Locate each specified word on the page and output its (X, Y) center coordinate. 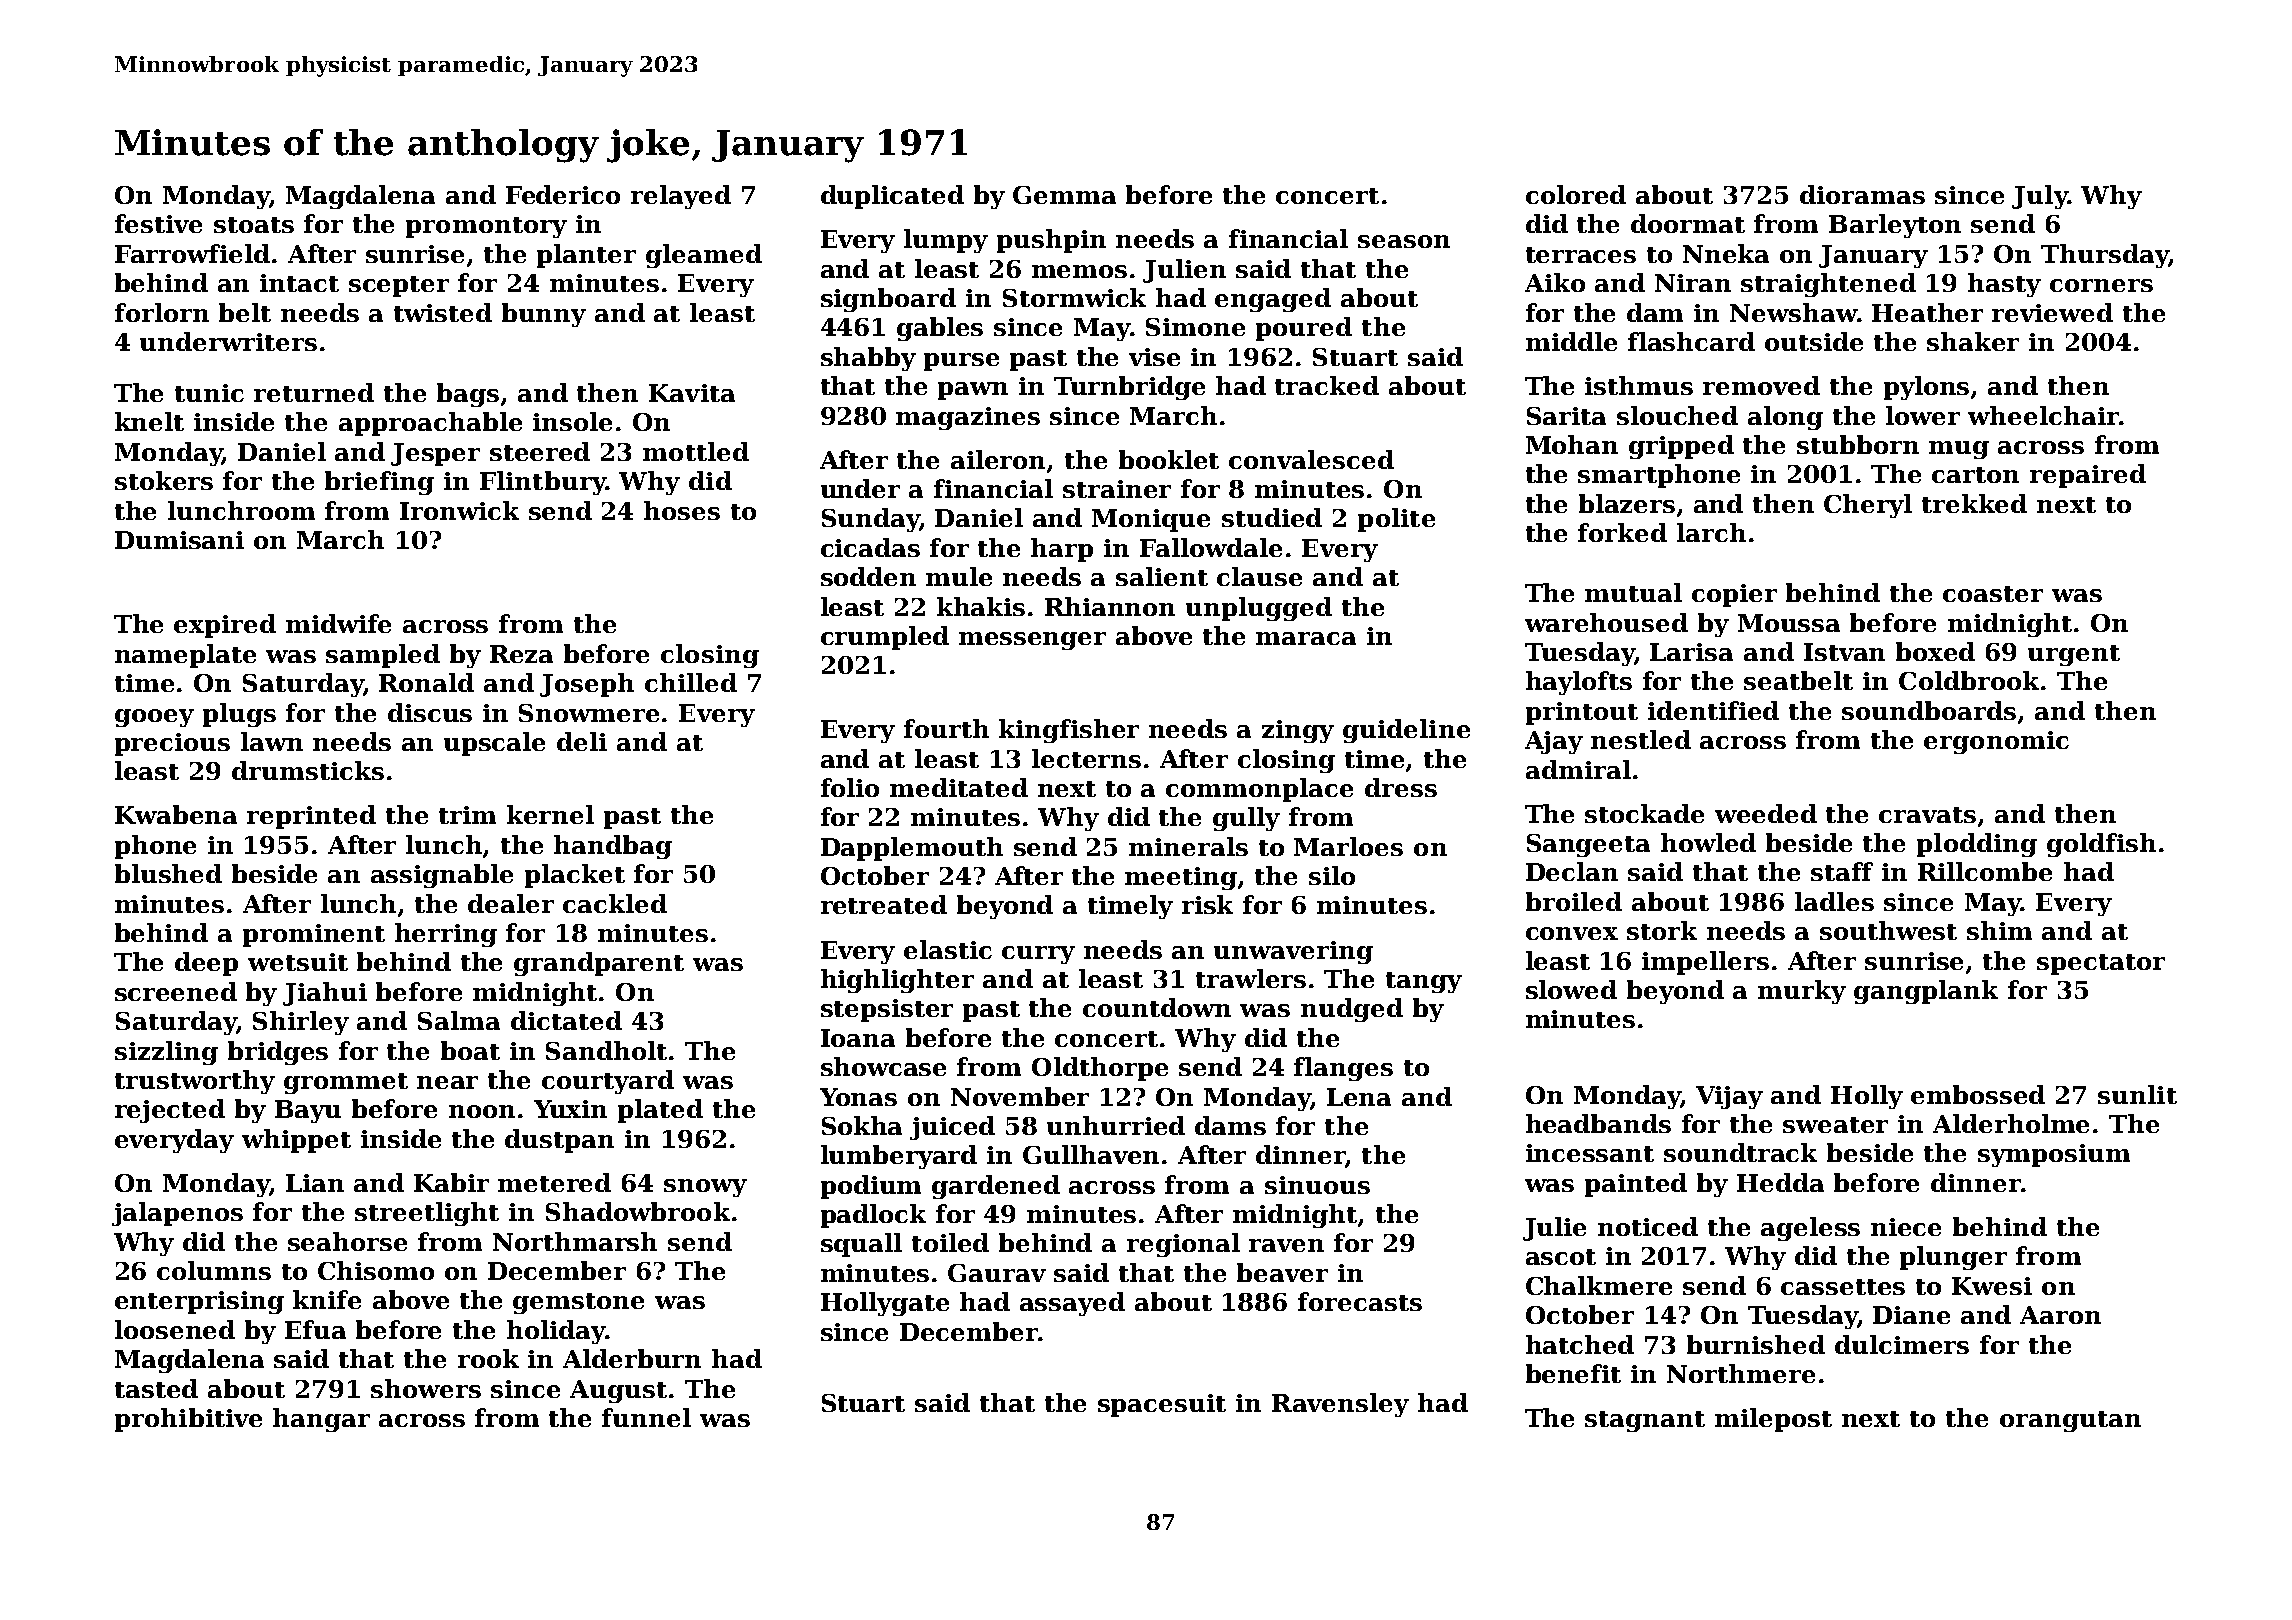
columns (214, 1270)
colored (1576, 194)
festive (158, 223)
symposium (2054, 1155)
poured (1304, 329)
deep (206, 964)
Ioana (858, 1038)
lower (1923, 415)
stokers (164, 480)
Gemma (1064, 195)
